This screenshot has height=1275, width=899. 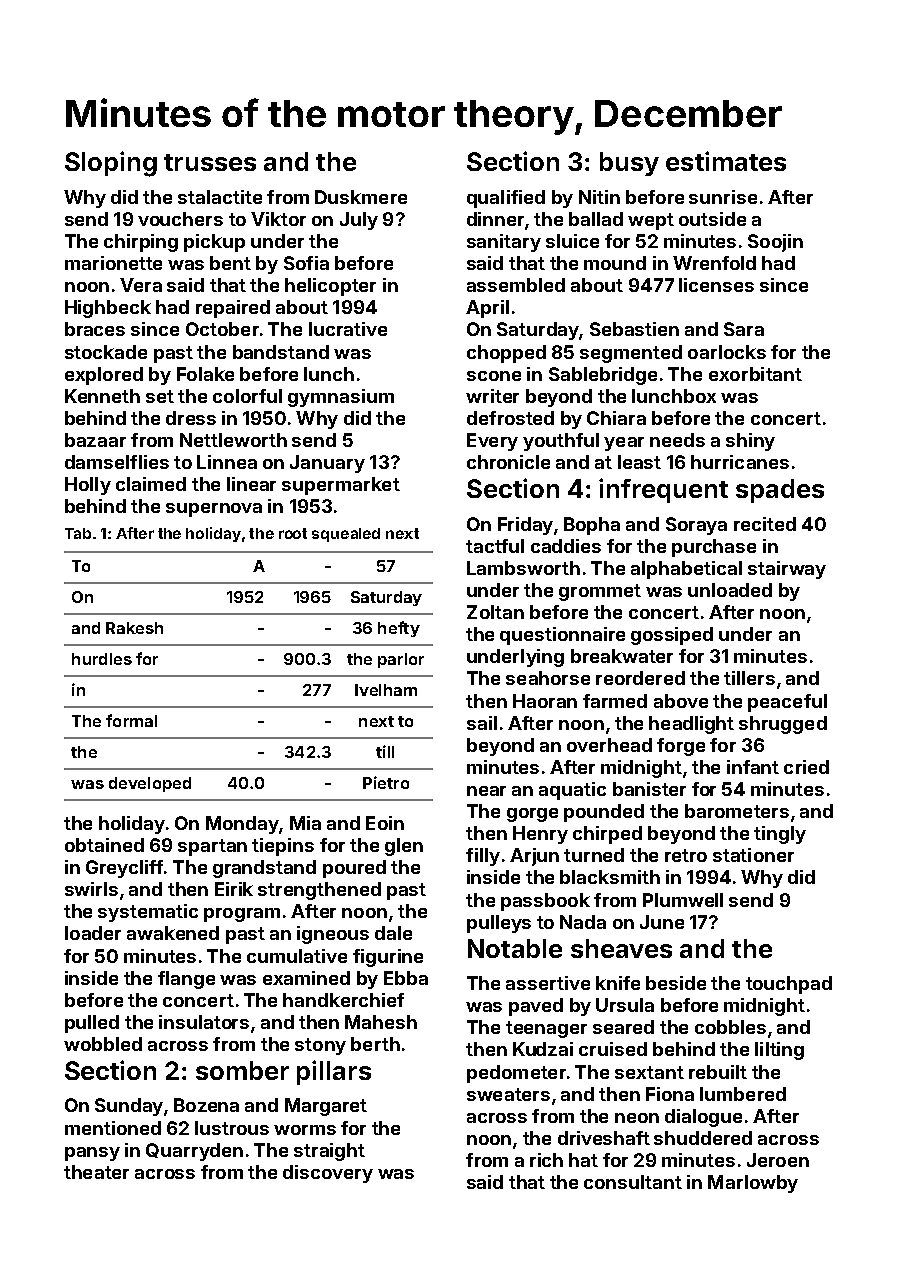 I want to click on root, so click(x=293, y=533).
